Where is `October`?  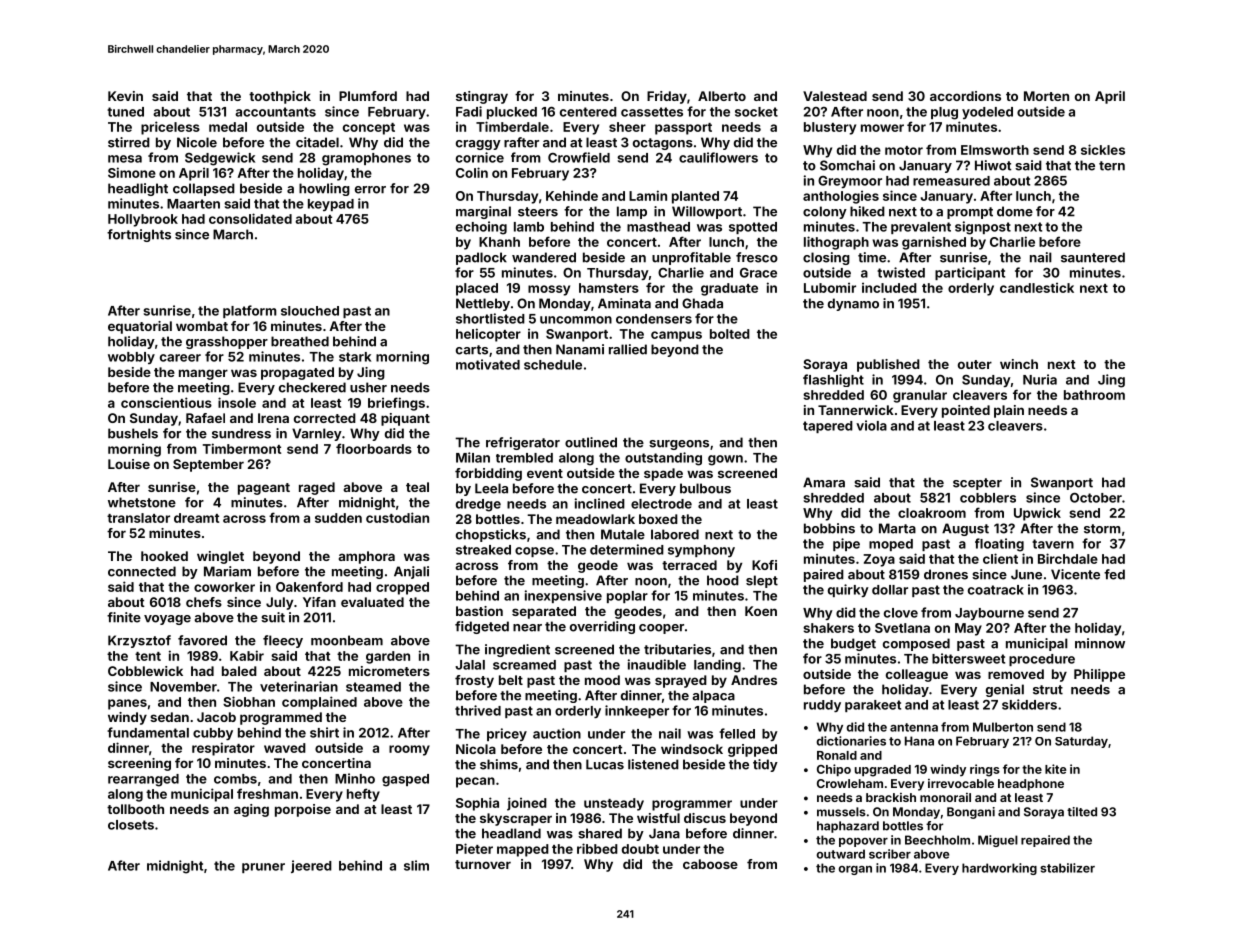 October is located at coordinates (1096, 498).
